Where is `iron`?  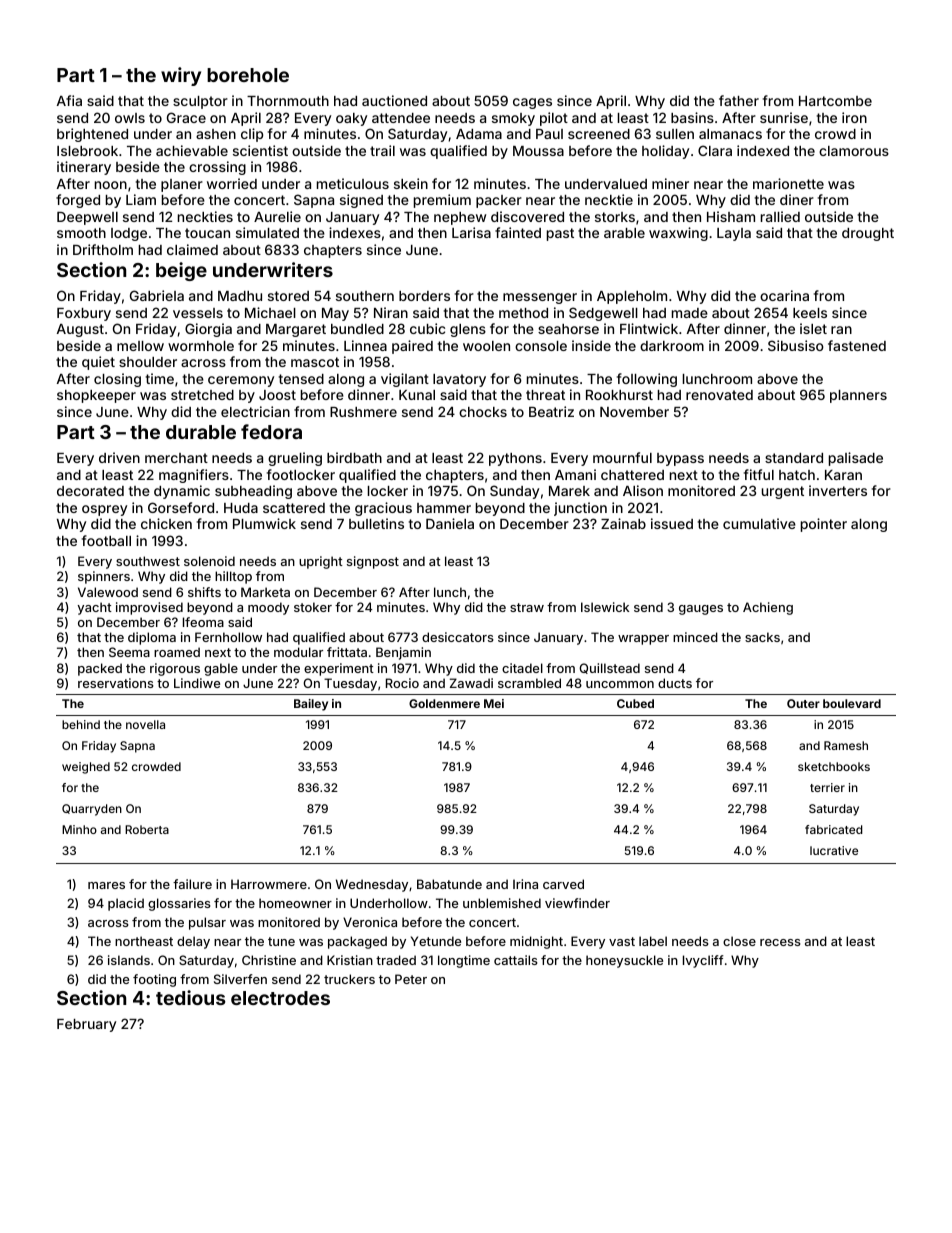 iron is located at coordinates (854, 117).
